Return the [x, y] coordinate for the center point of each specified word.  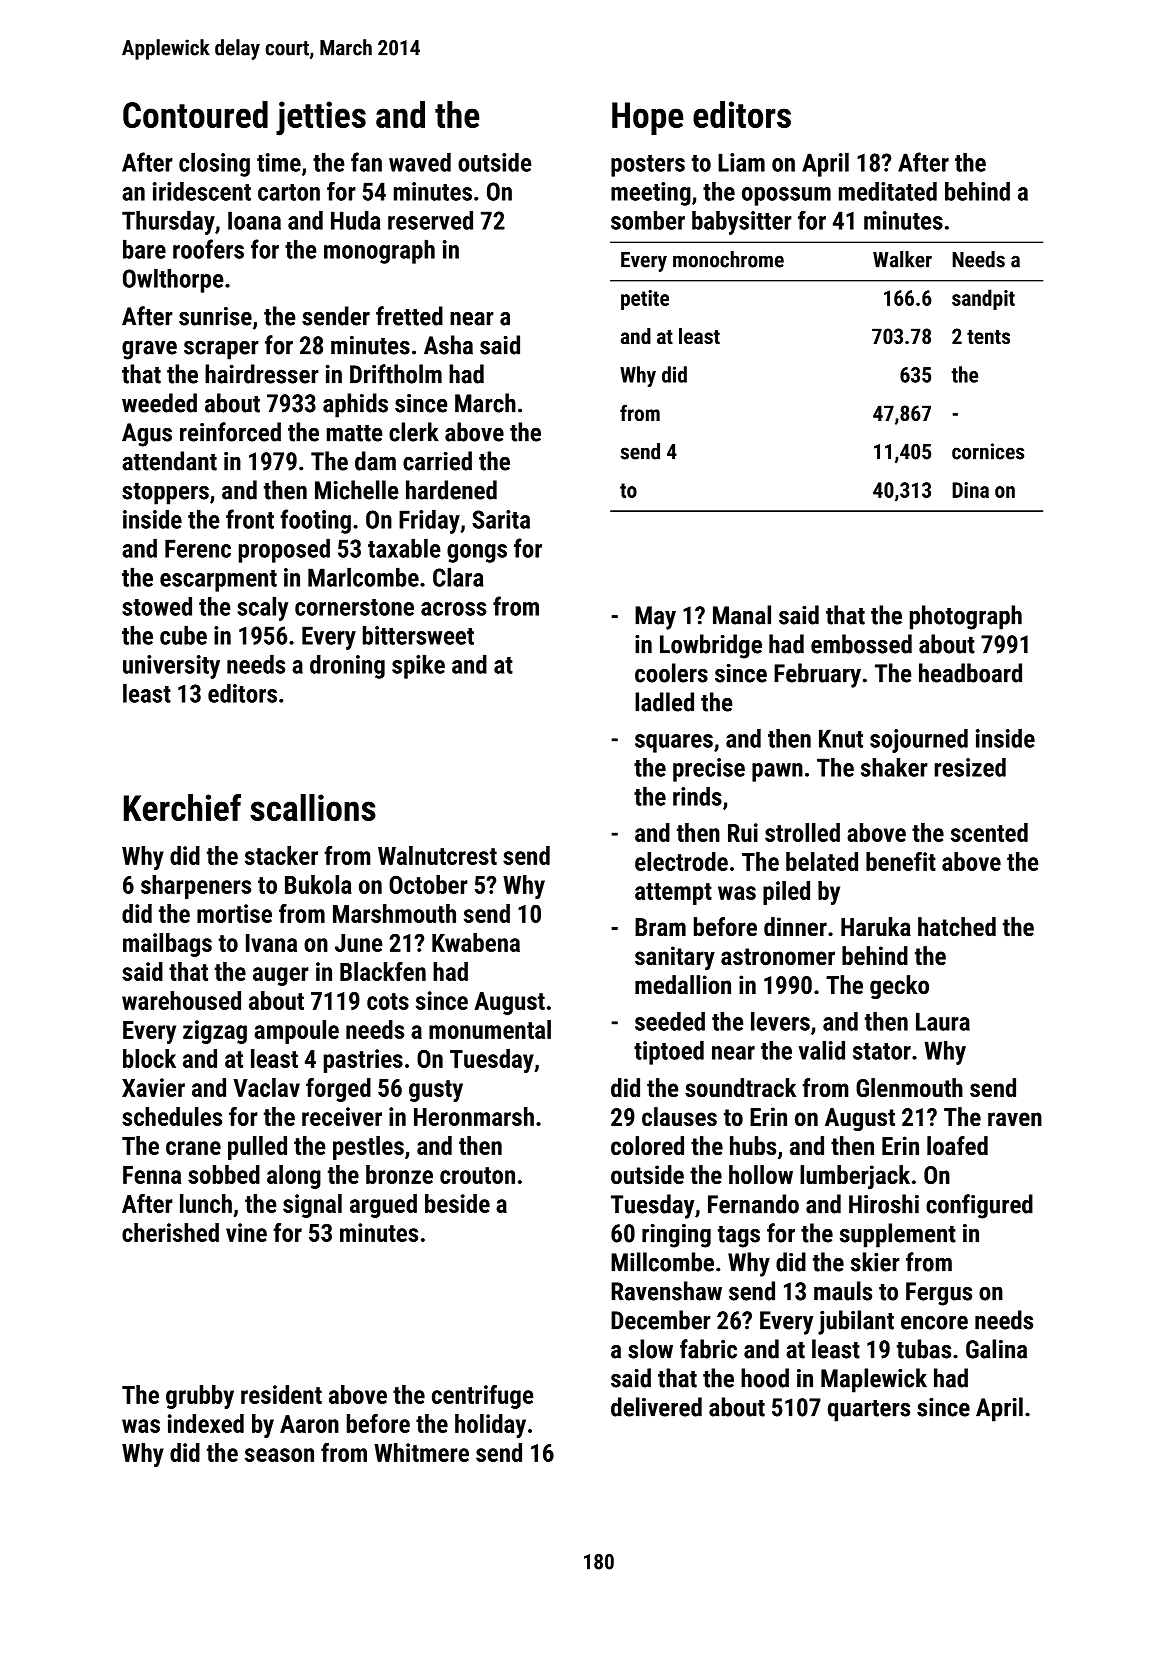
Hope [647, 118]
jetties [321, 118]
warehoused [181, 1000]
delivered [656, 1407]
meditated [888, 191]
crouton [477, 1175]
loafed [957, 1145]
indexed [206, 1423]
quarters [869, 1411]
